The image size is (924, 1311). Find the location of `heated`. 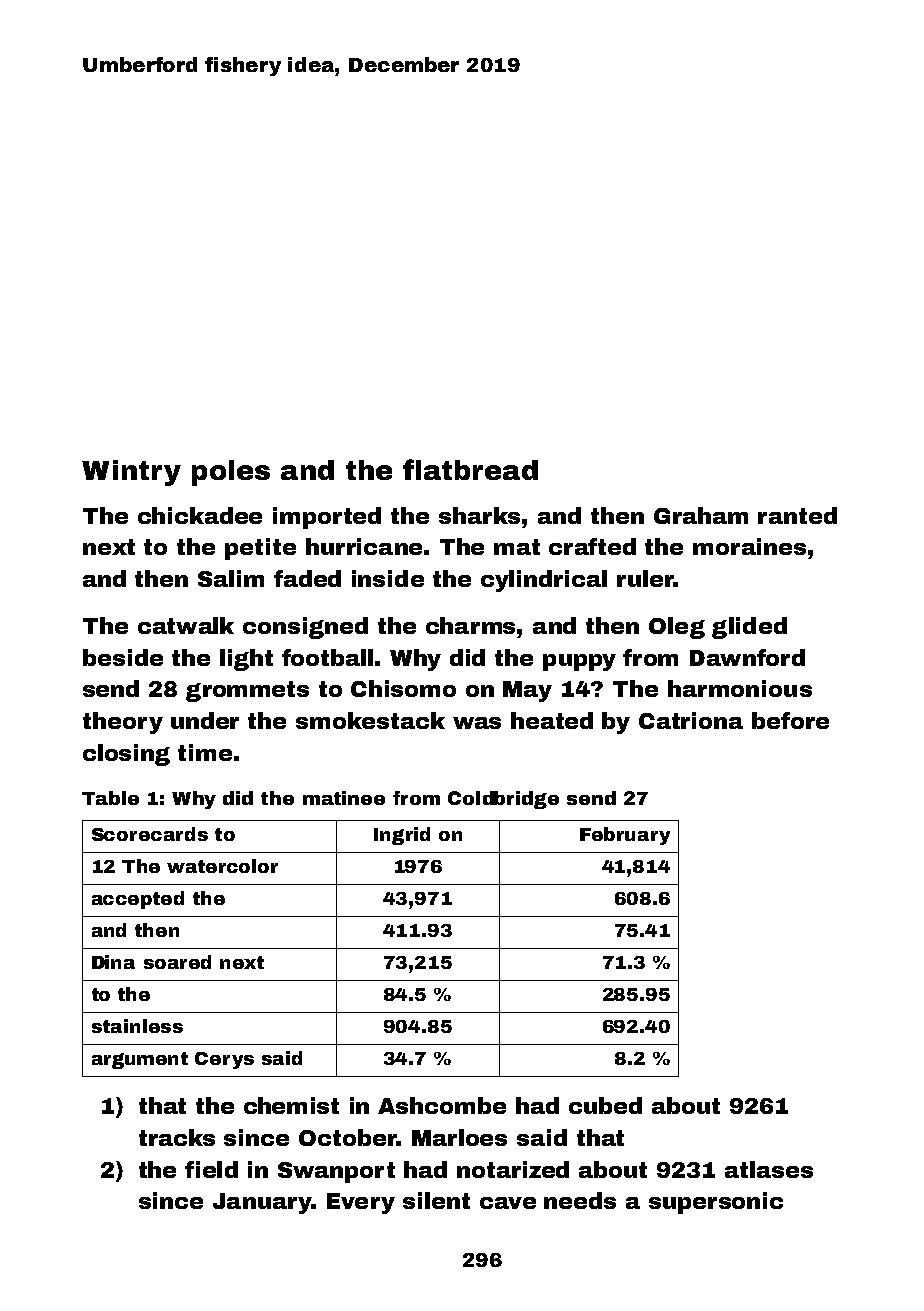

heated is located at coordinates (552, 720).
